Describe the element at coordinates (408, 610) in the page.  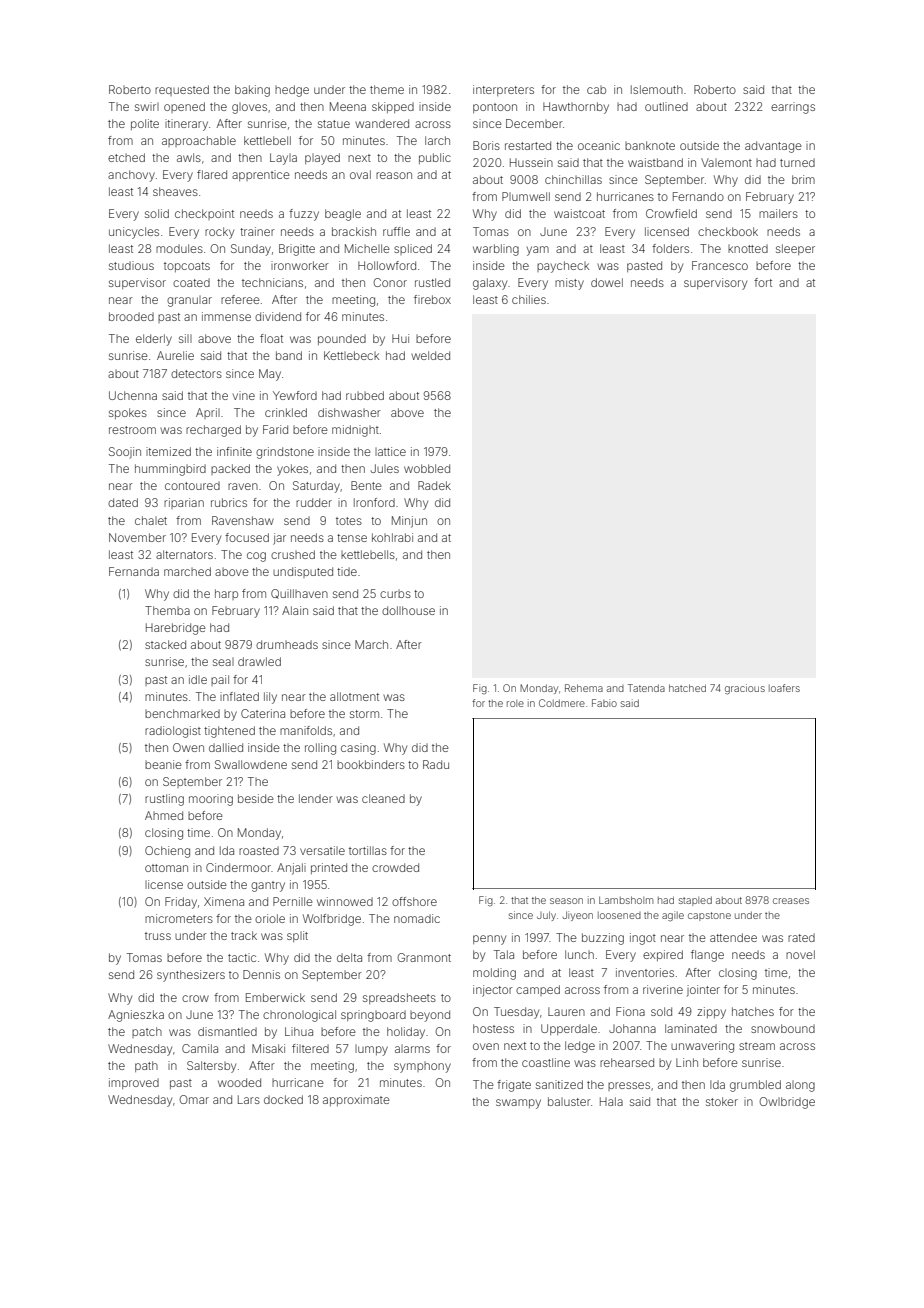
I see `dollhouse` at that location.
